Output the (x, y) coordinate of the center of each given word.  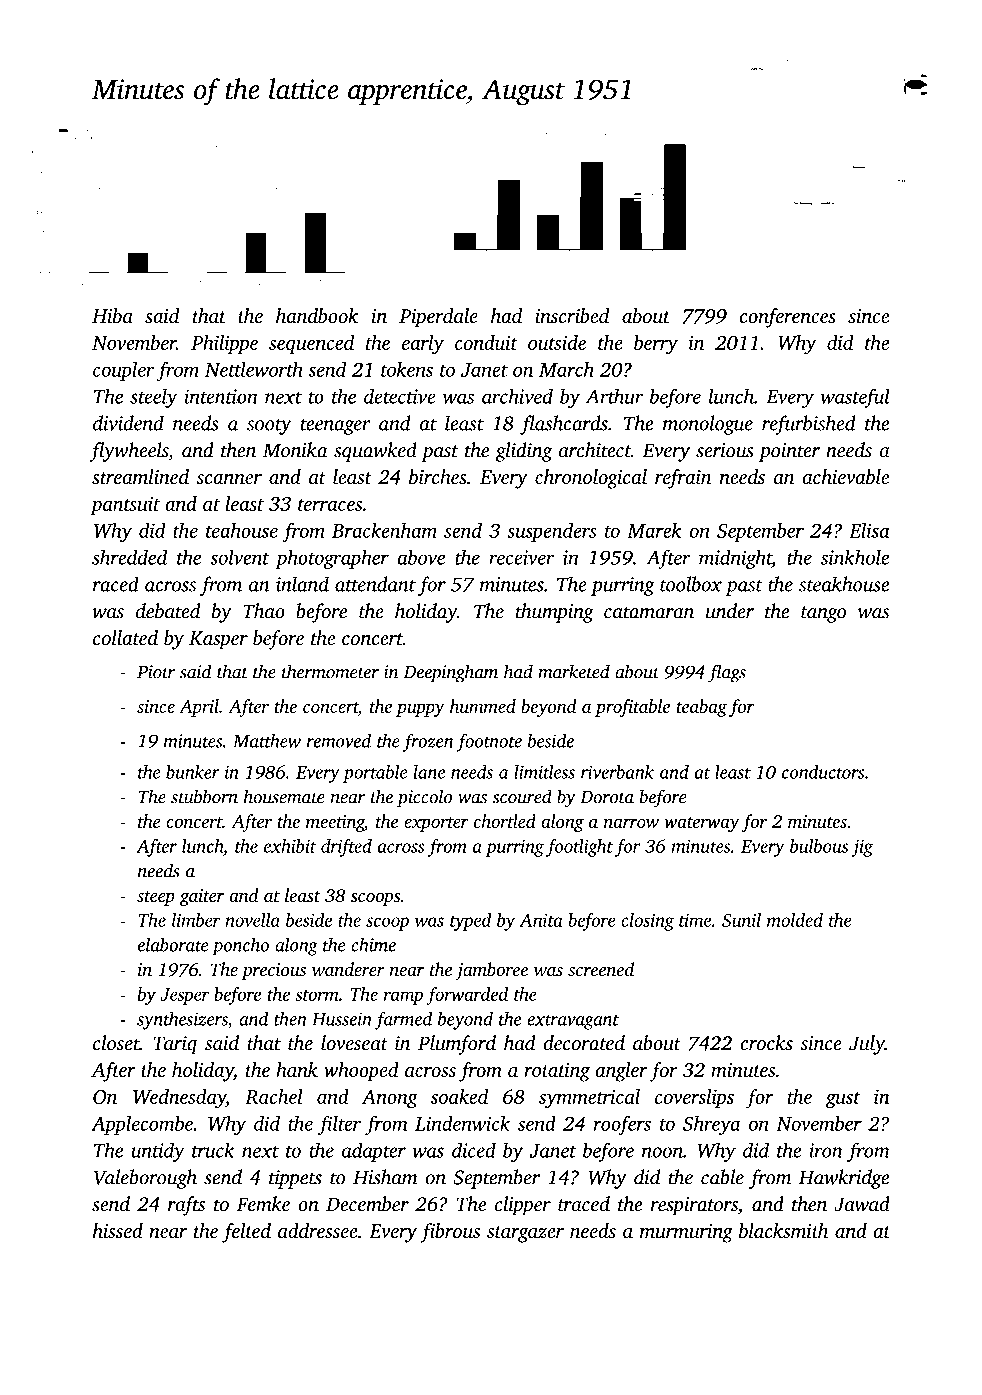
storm (317, 995)
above (421, 557)
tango (823, 614)
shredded (129, 557)
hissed (118, 1230)
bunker (193, 772)
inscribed (572, 315)
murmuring (686, 1233)
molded (795, 920)
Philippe (224, 344)
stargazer (525, 1234)
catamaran (649, 612)
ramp (403, 998)
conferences (788, 318)
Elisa (869, 530)
